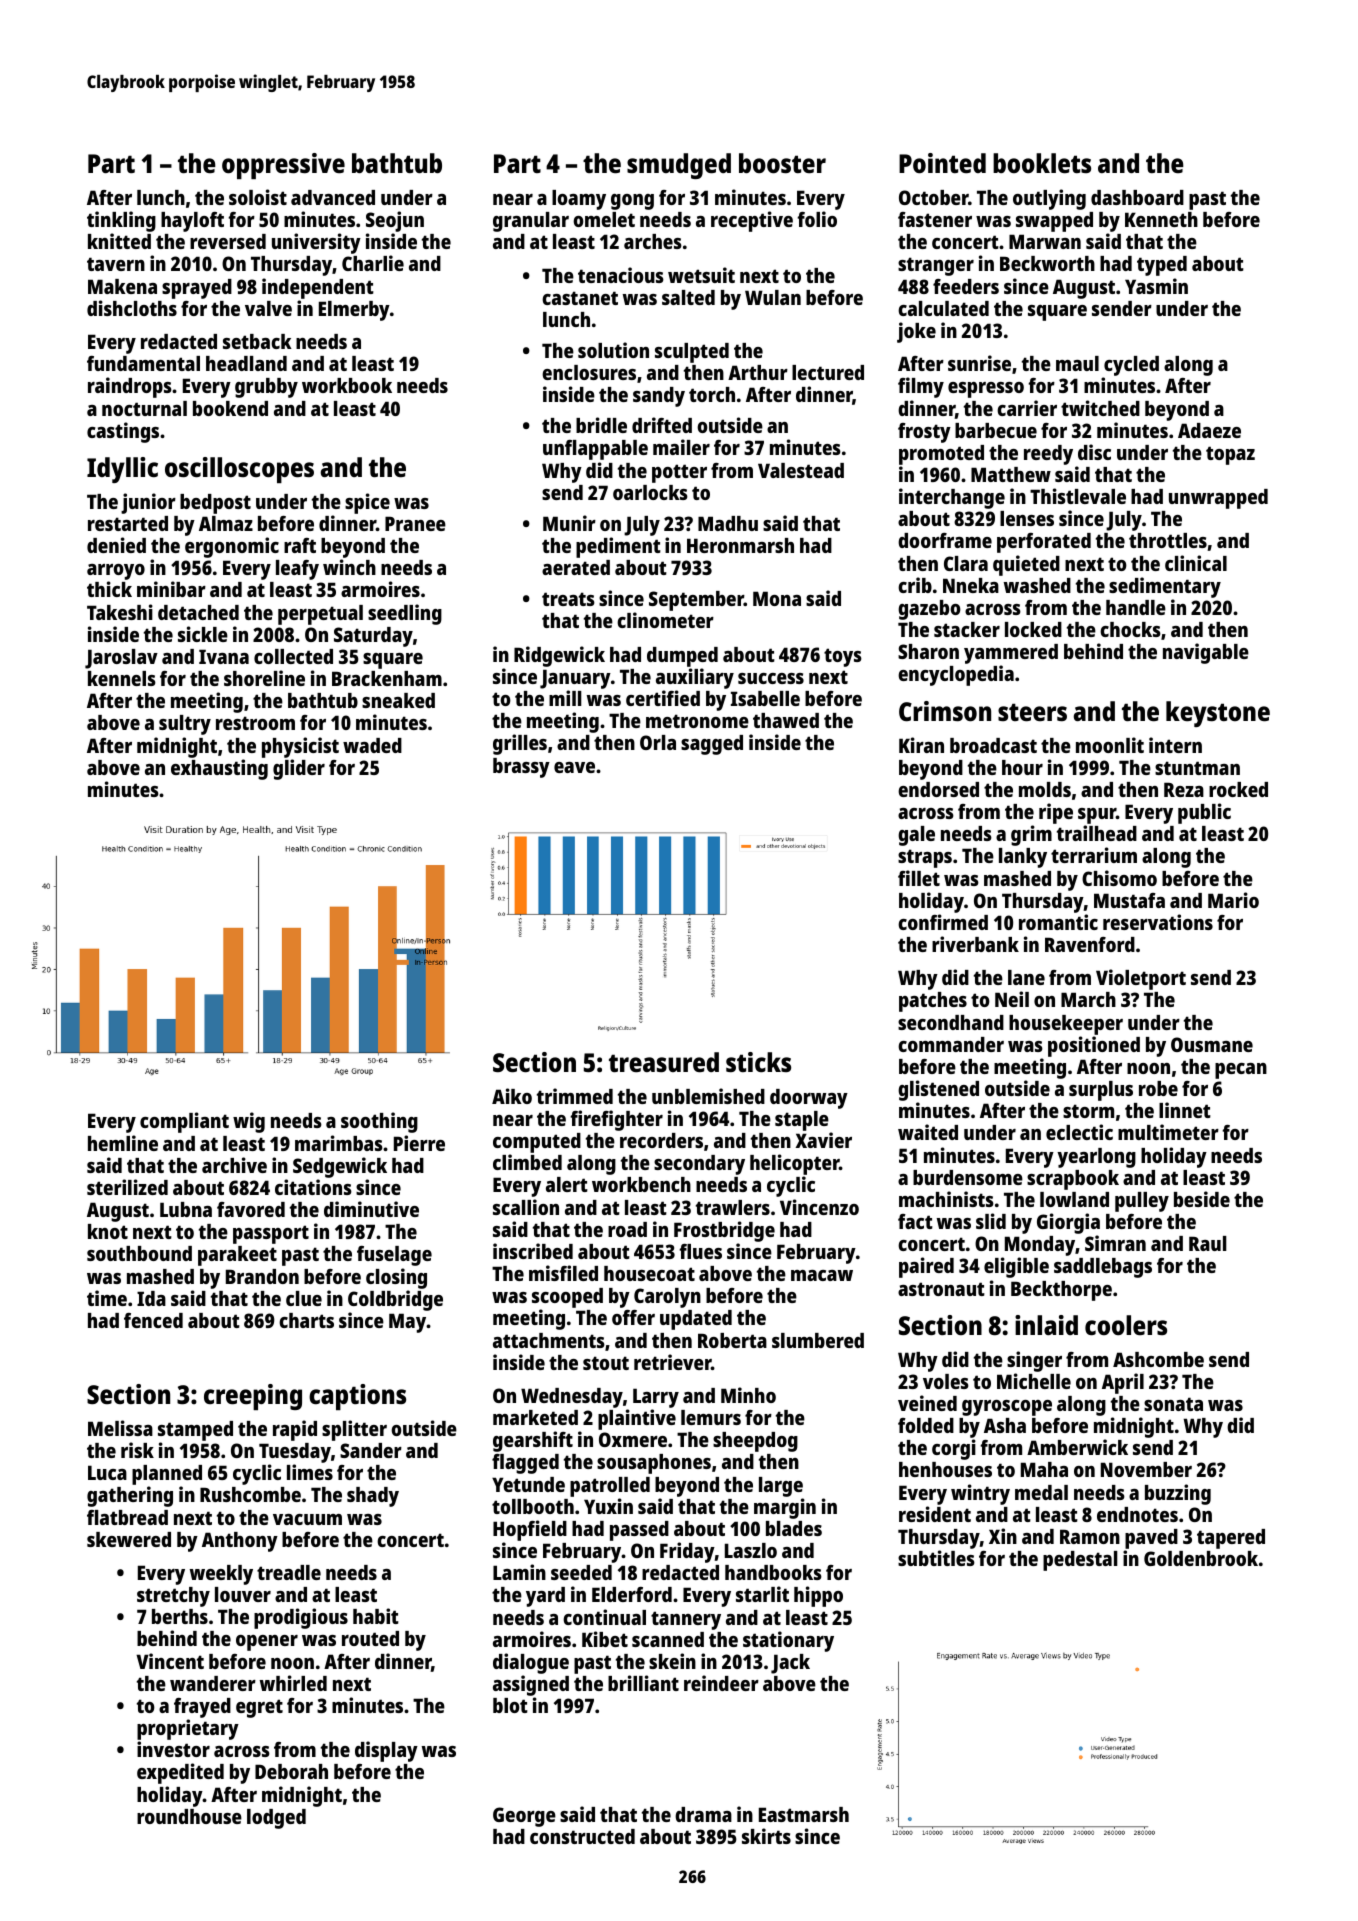  What do you see at coordinates (1185, 1110) in the page?
I see `linnet` at bounding box center [1185, 1110].
